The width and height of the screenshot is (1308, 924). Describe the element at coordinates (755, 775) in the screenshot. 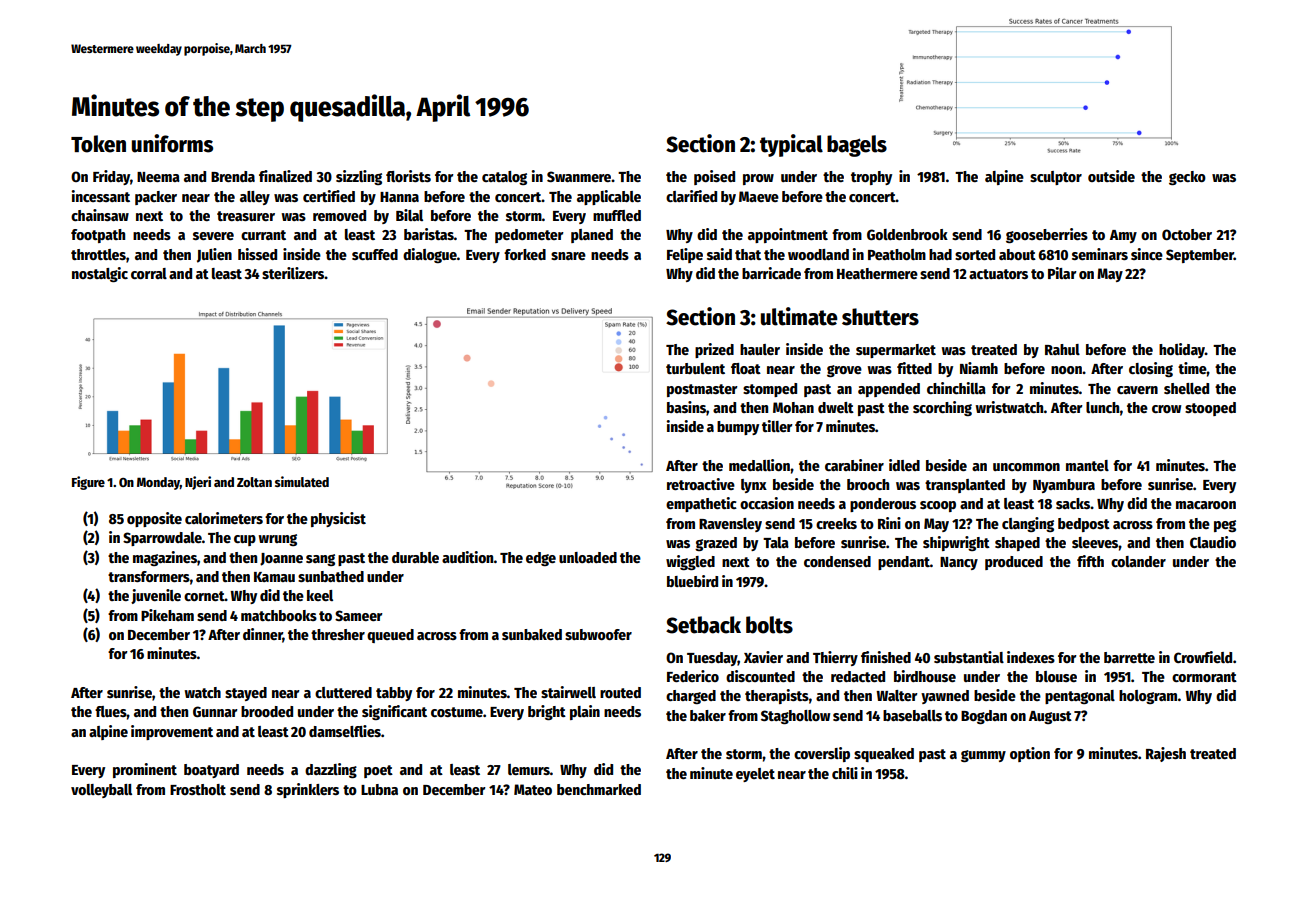

I see `eyelet` at that location.
